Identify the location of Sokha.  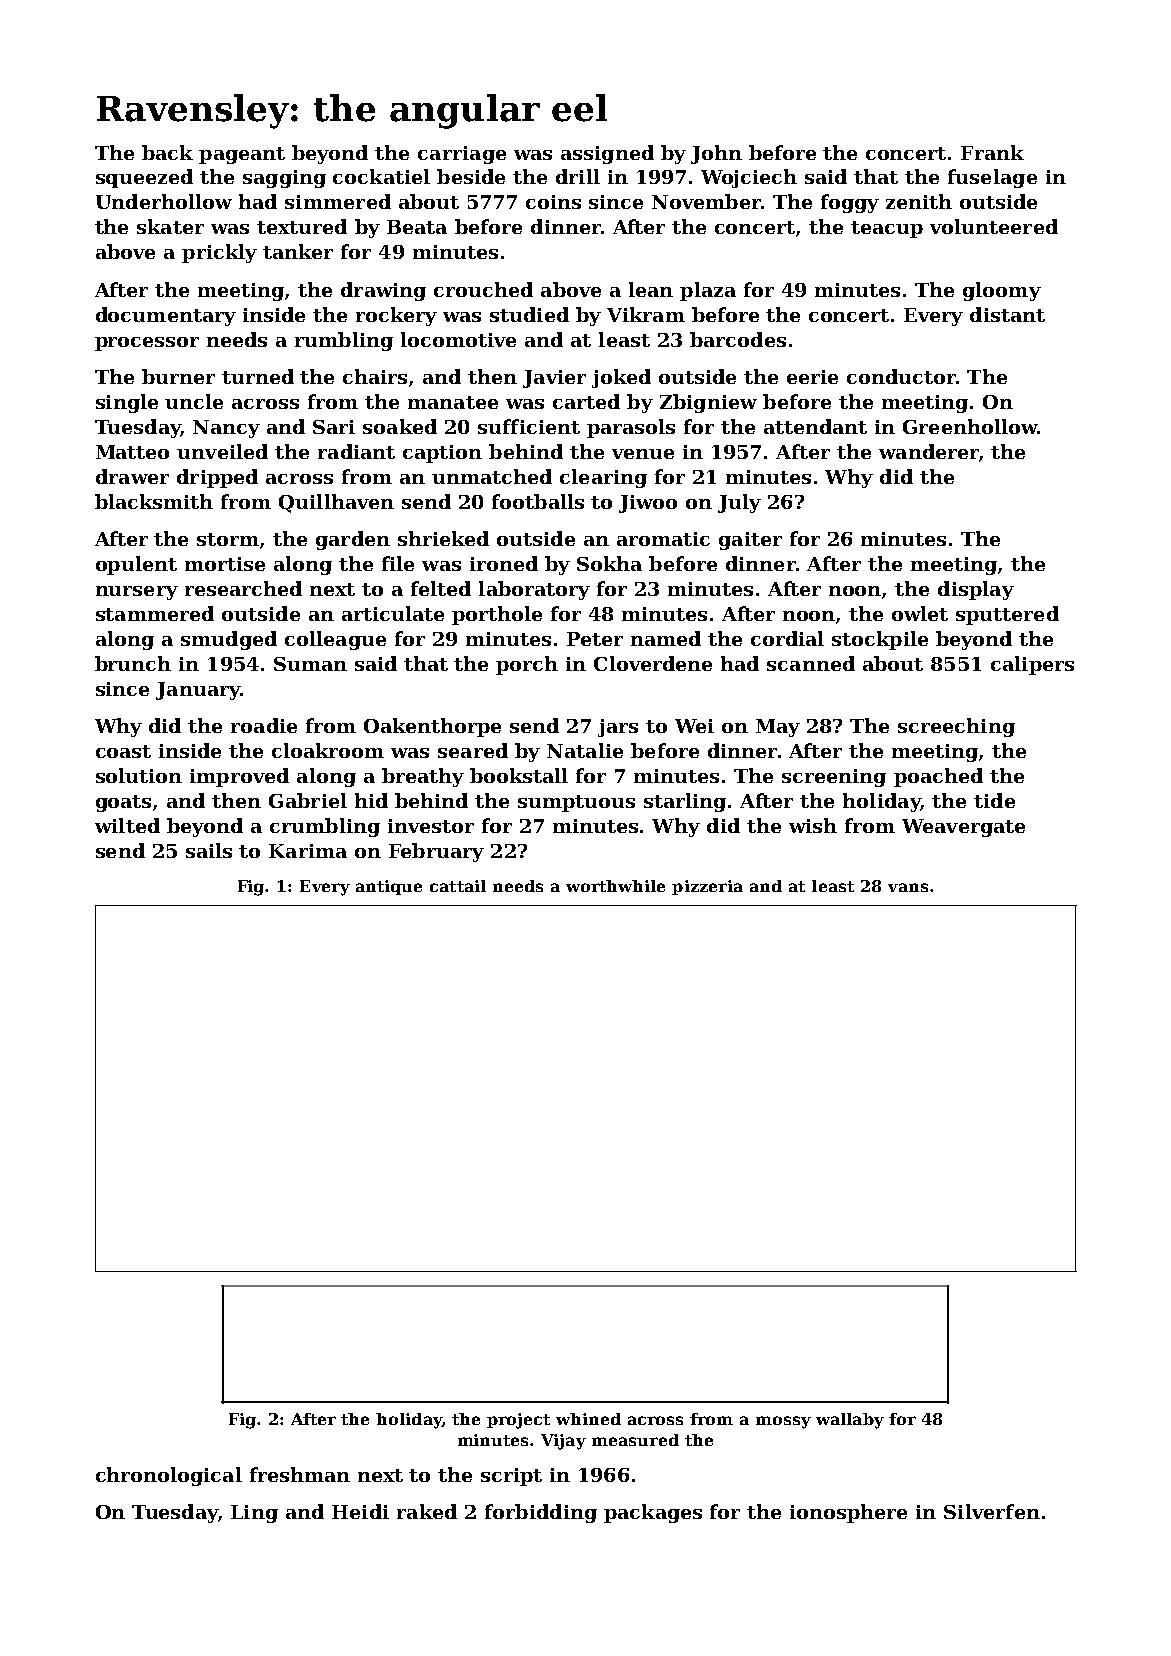
(609, 563).
